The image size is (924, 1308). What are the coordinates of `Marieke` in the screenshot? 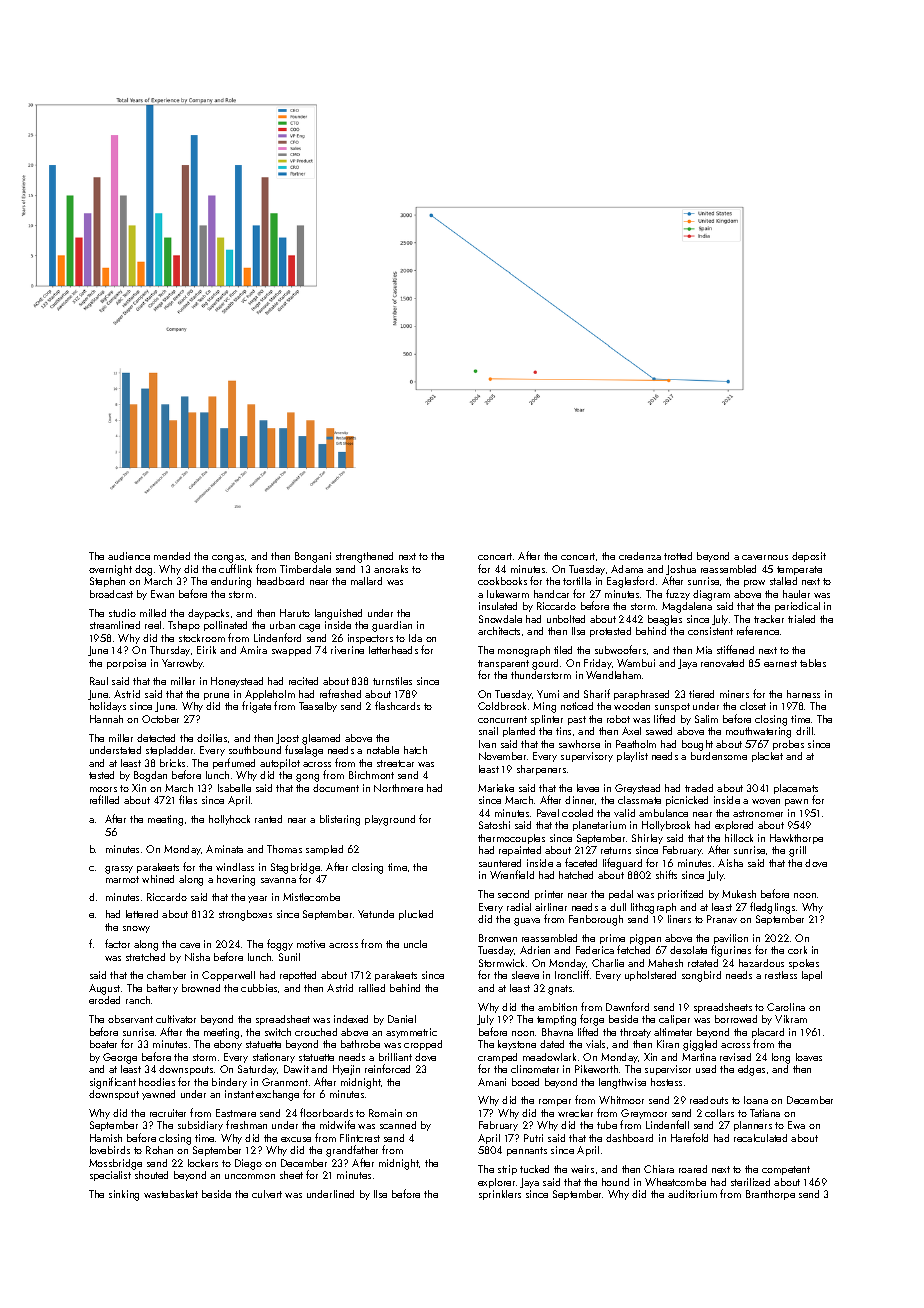 It's located at (496, 788).
